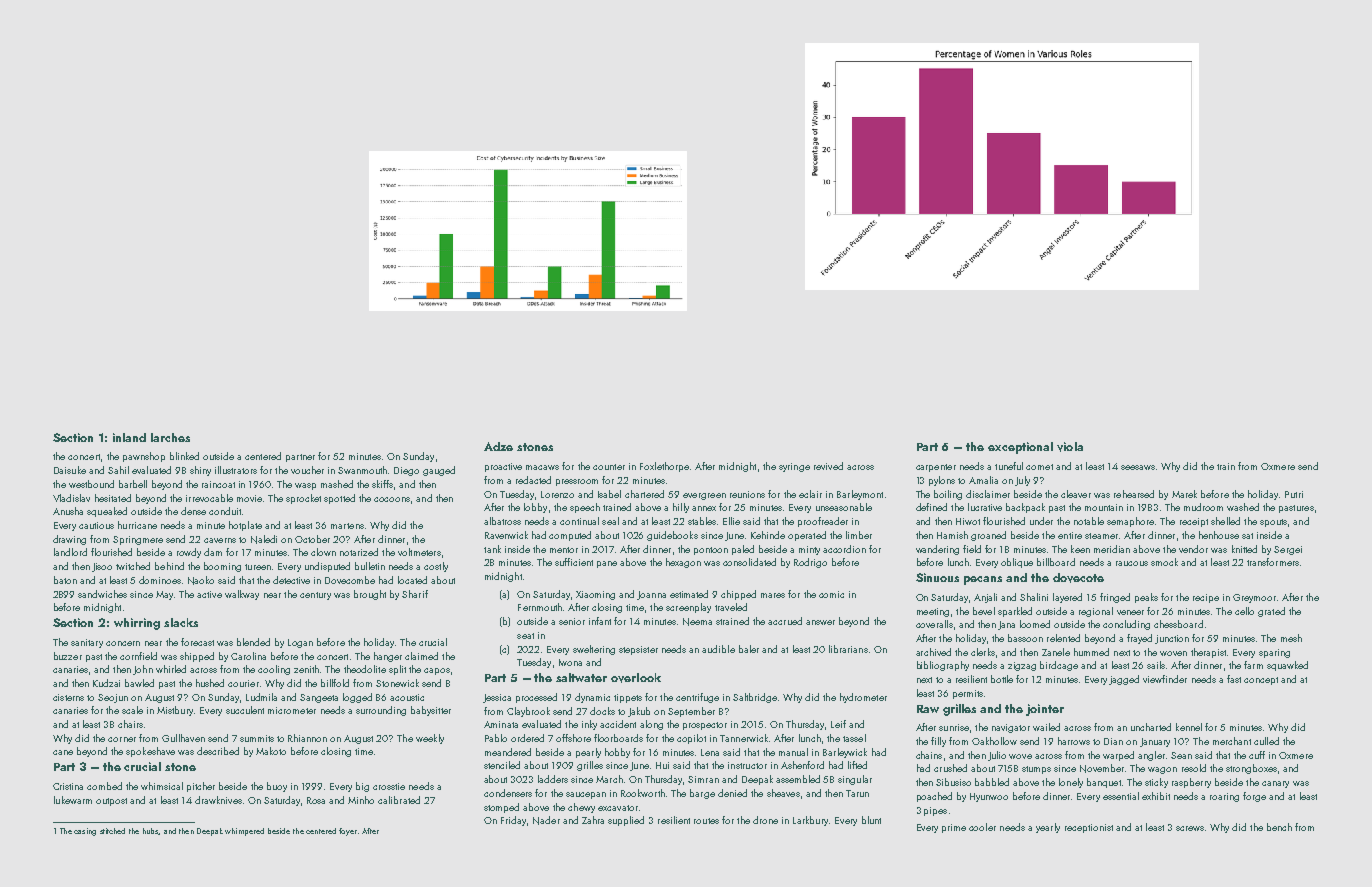 The image size is (1372, 887). What do you see at coordinates (1254, 598) in the image?
I see `Greymoor` at bounding box center [1254, 598].
